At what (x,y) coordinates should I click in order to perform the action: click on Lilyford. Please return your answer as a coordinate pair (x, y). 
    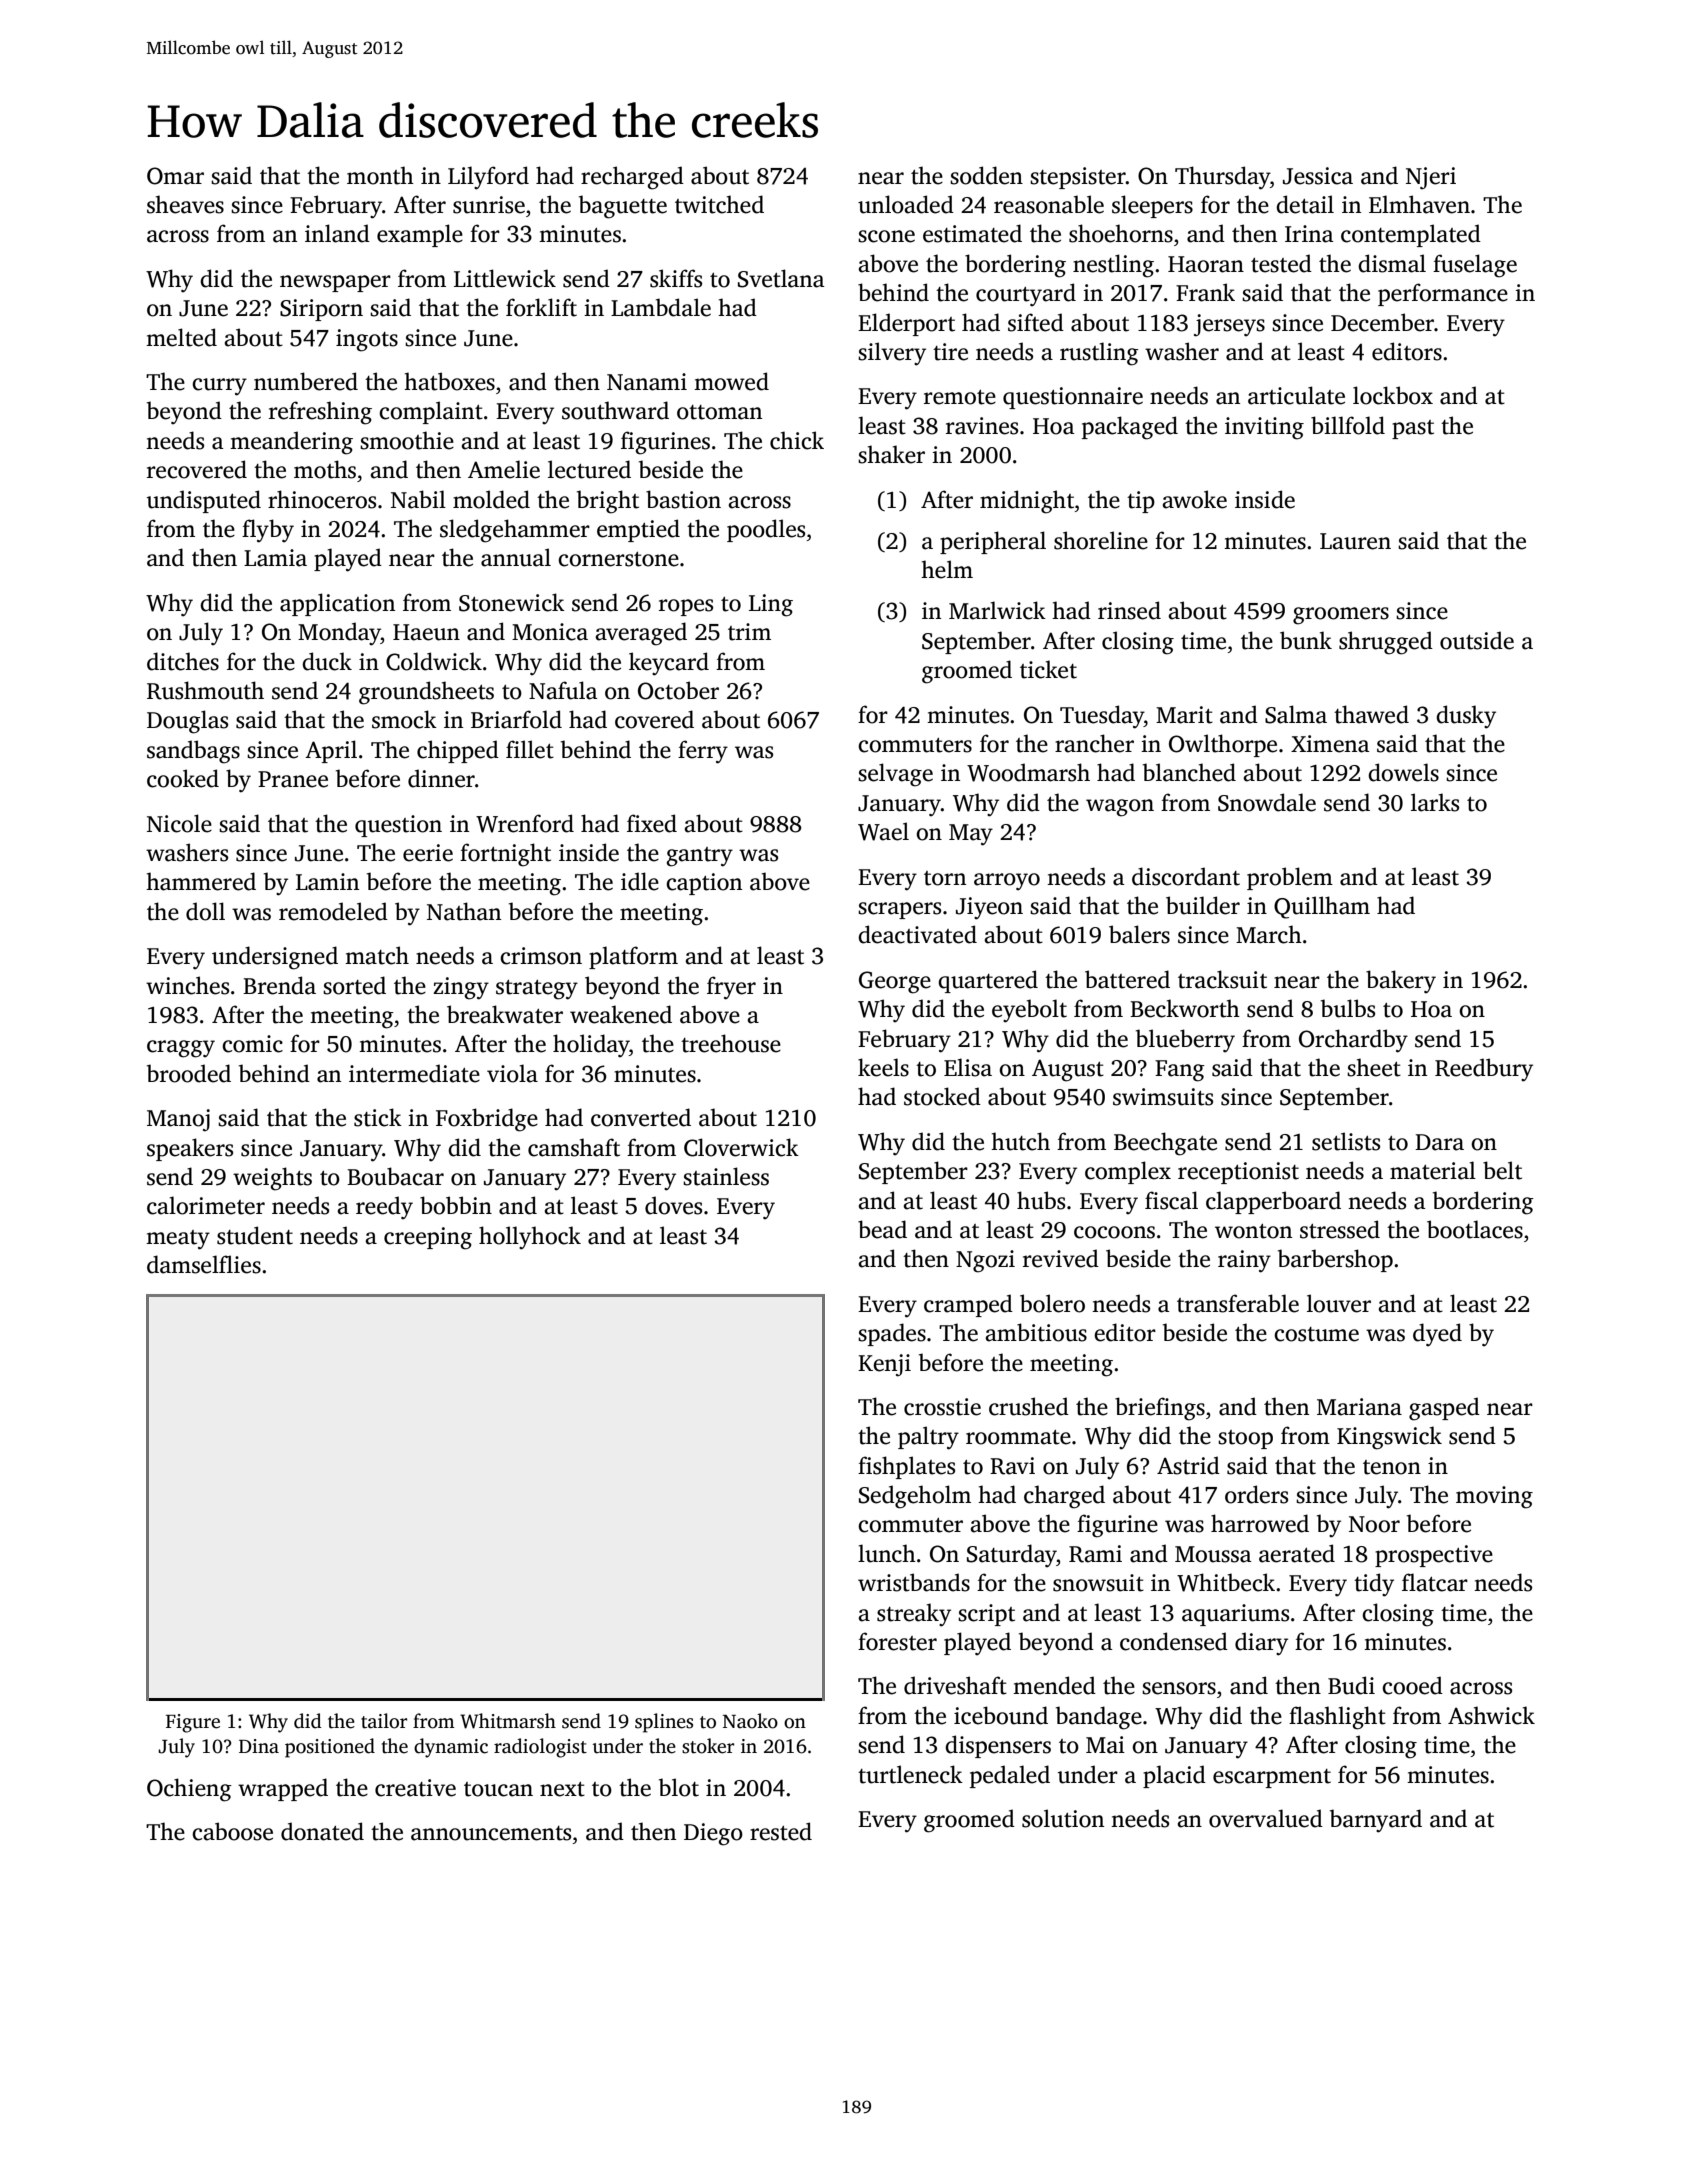
    Looking at the image, I should click on (488, 178).
